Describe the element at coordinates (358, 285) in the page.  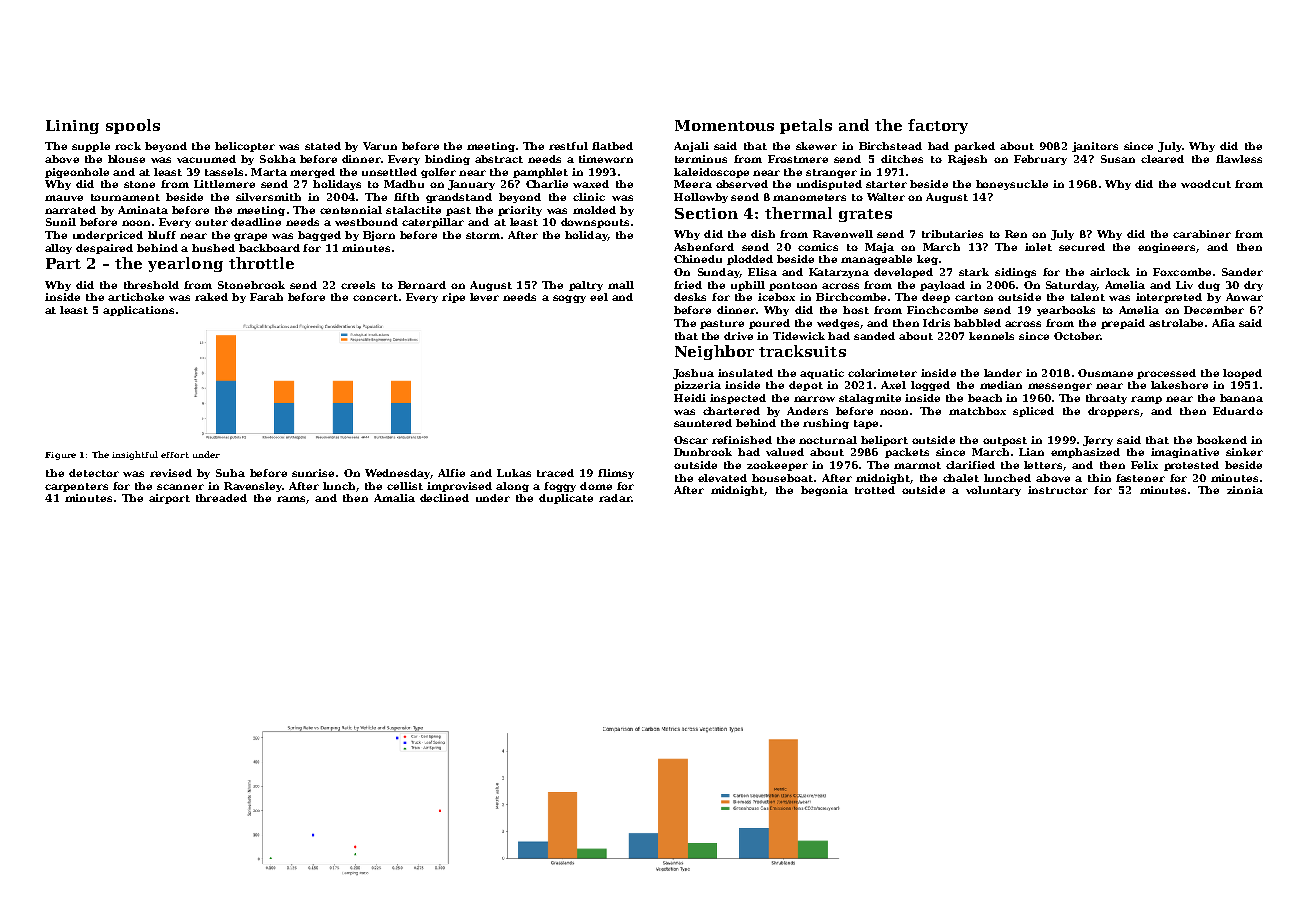
I see `creels` at that location.
